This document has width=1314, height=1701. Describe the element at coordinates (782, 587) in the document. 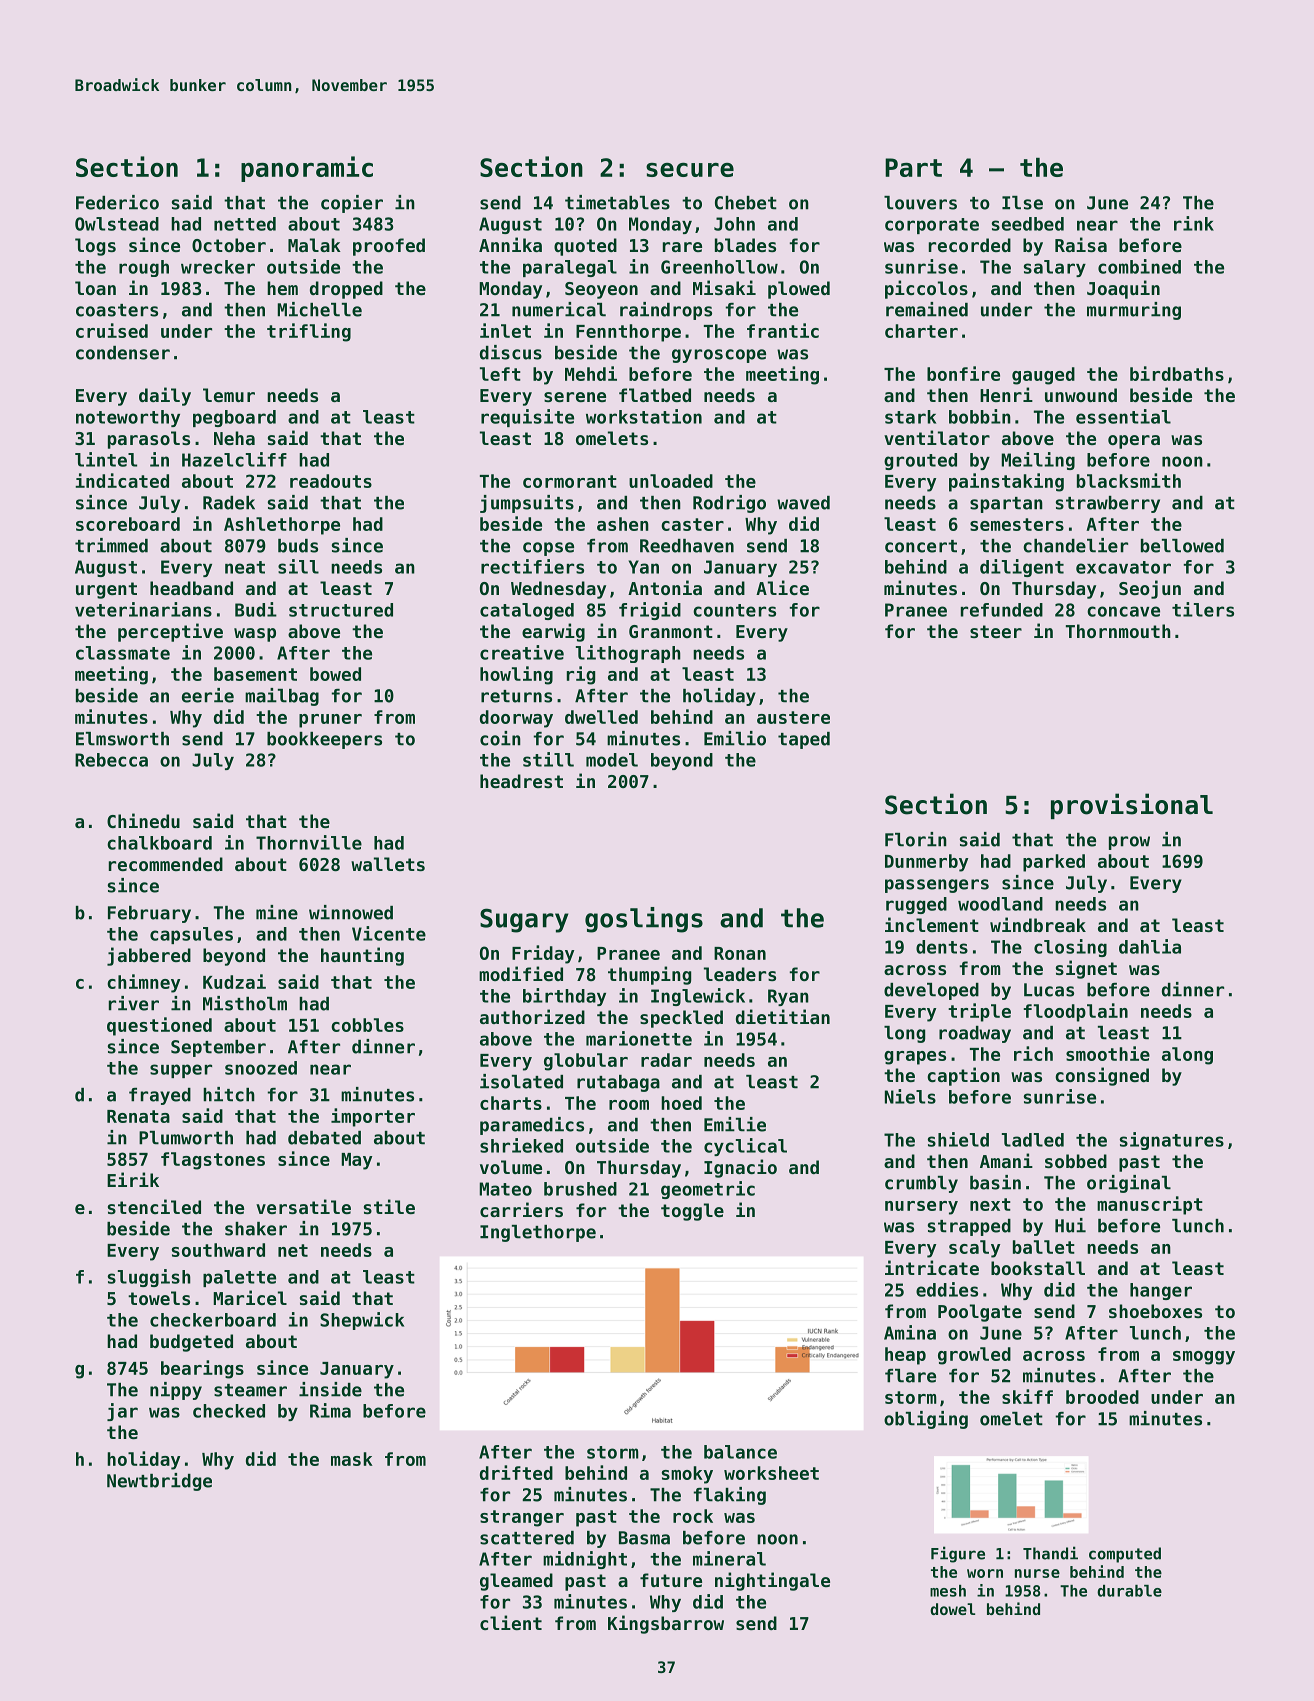

I see `Alice` at that location.
